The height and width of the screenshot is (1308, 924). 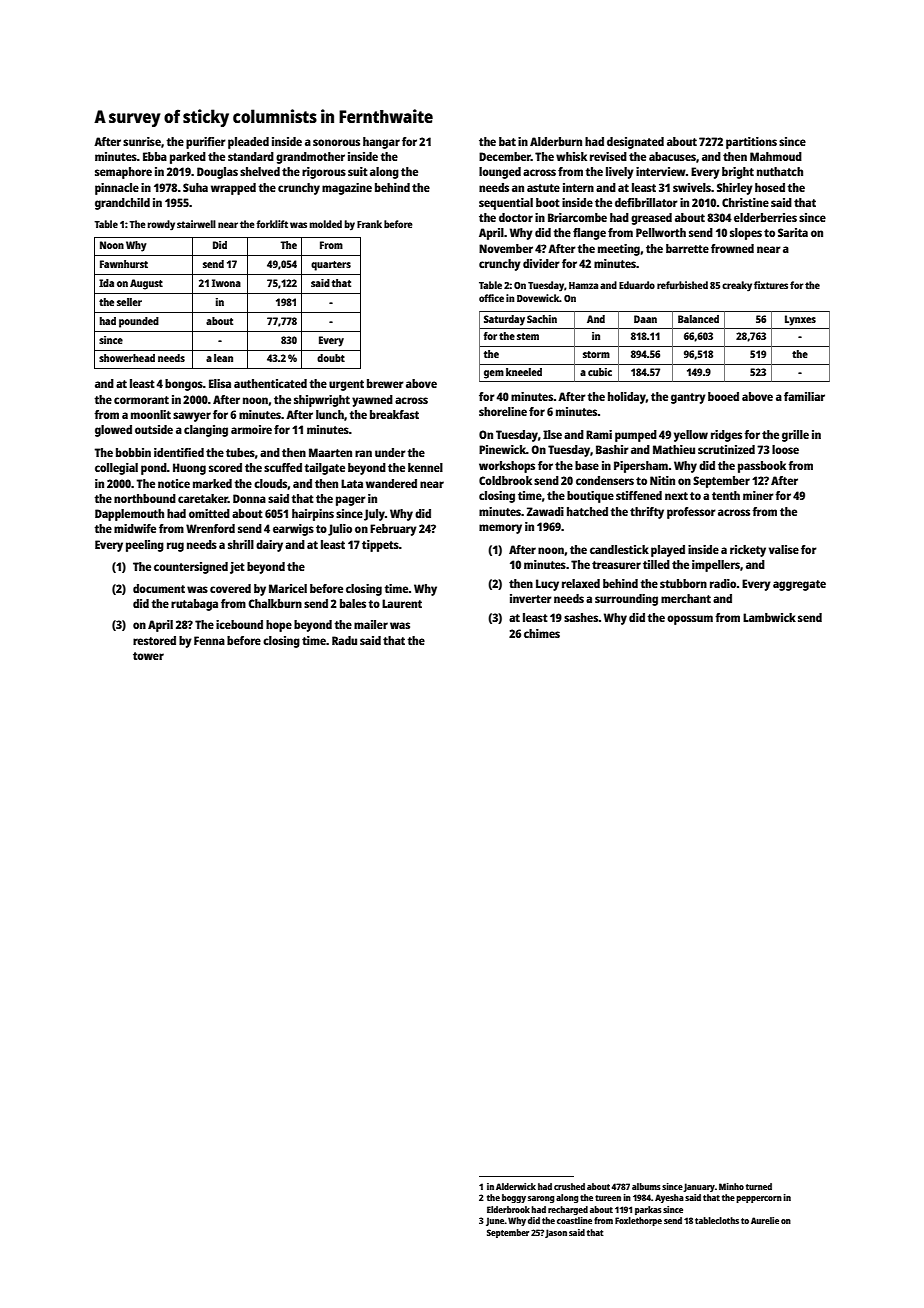 I want to click on boggy, so click(x=514, y=1198).
